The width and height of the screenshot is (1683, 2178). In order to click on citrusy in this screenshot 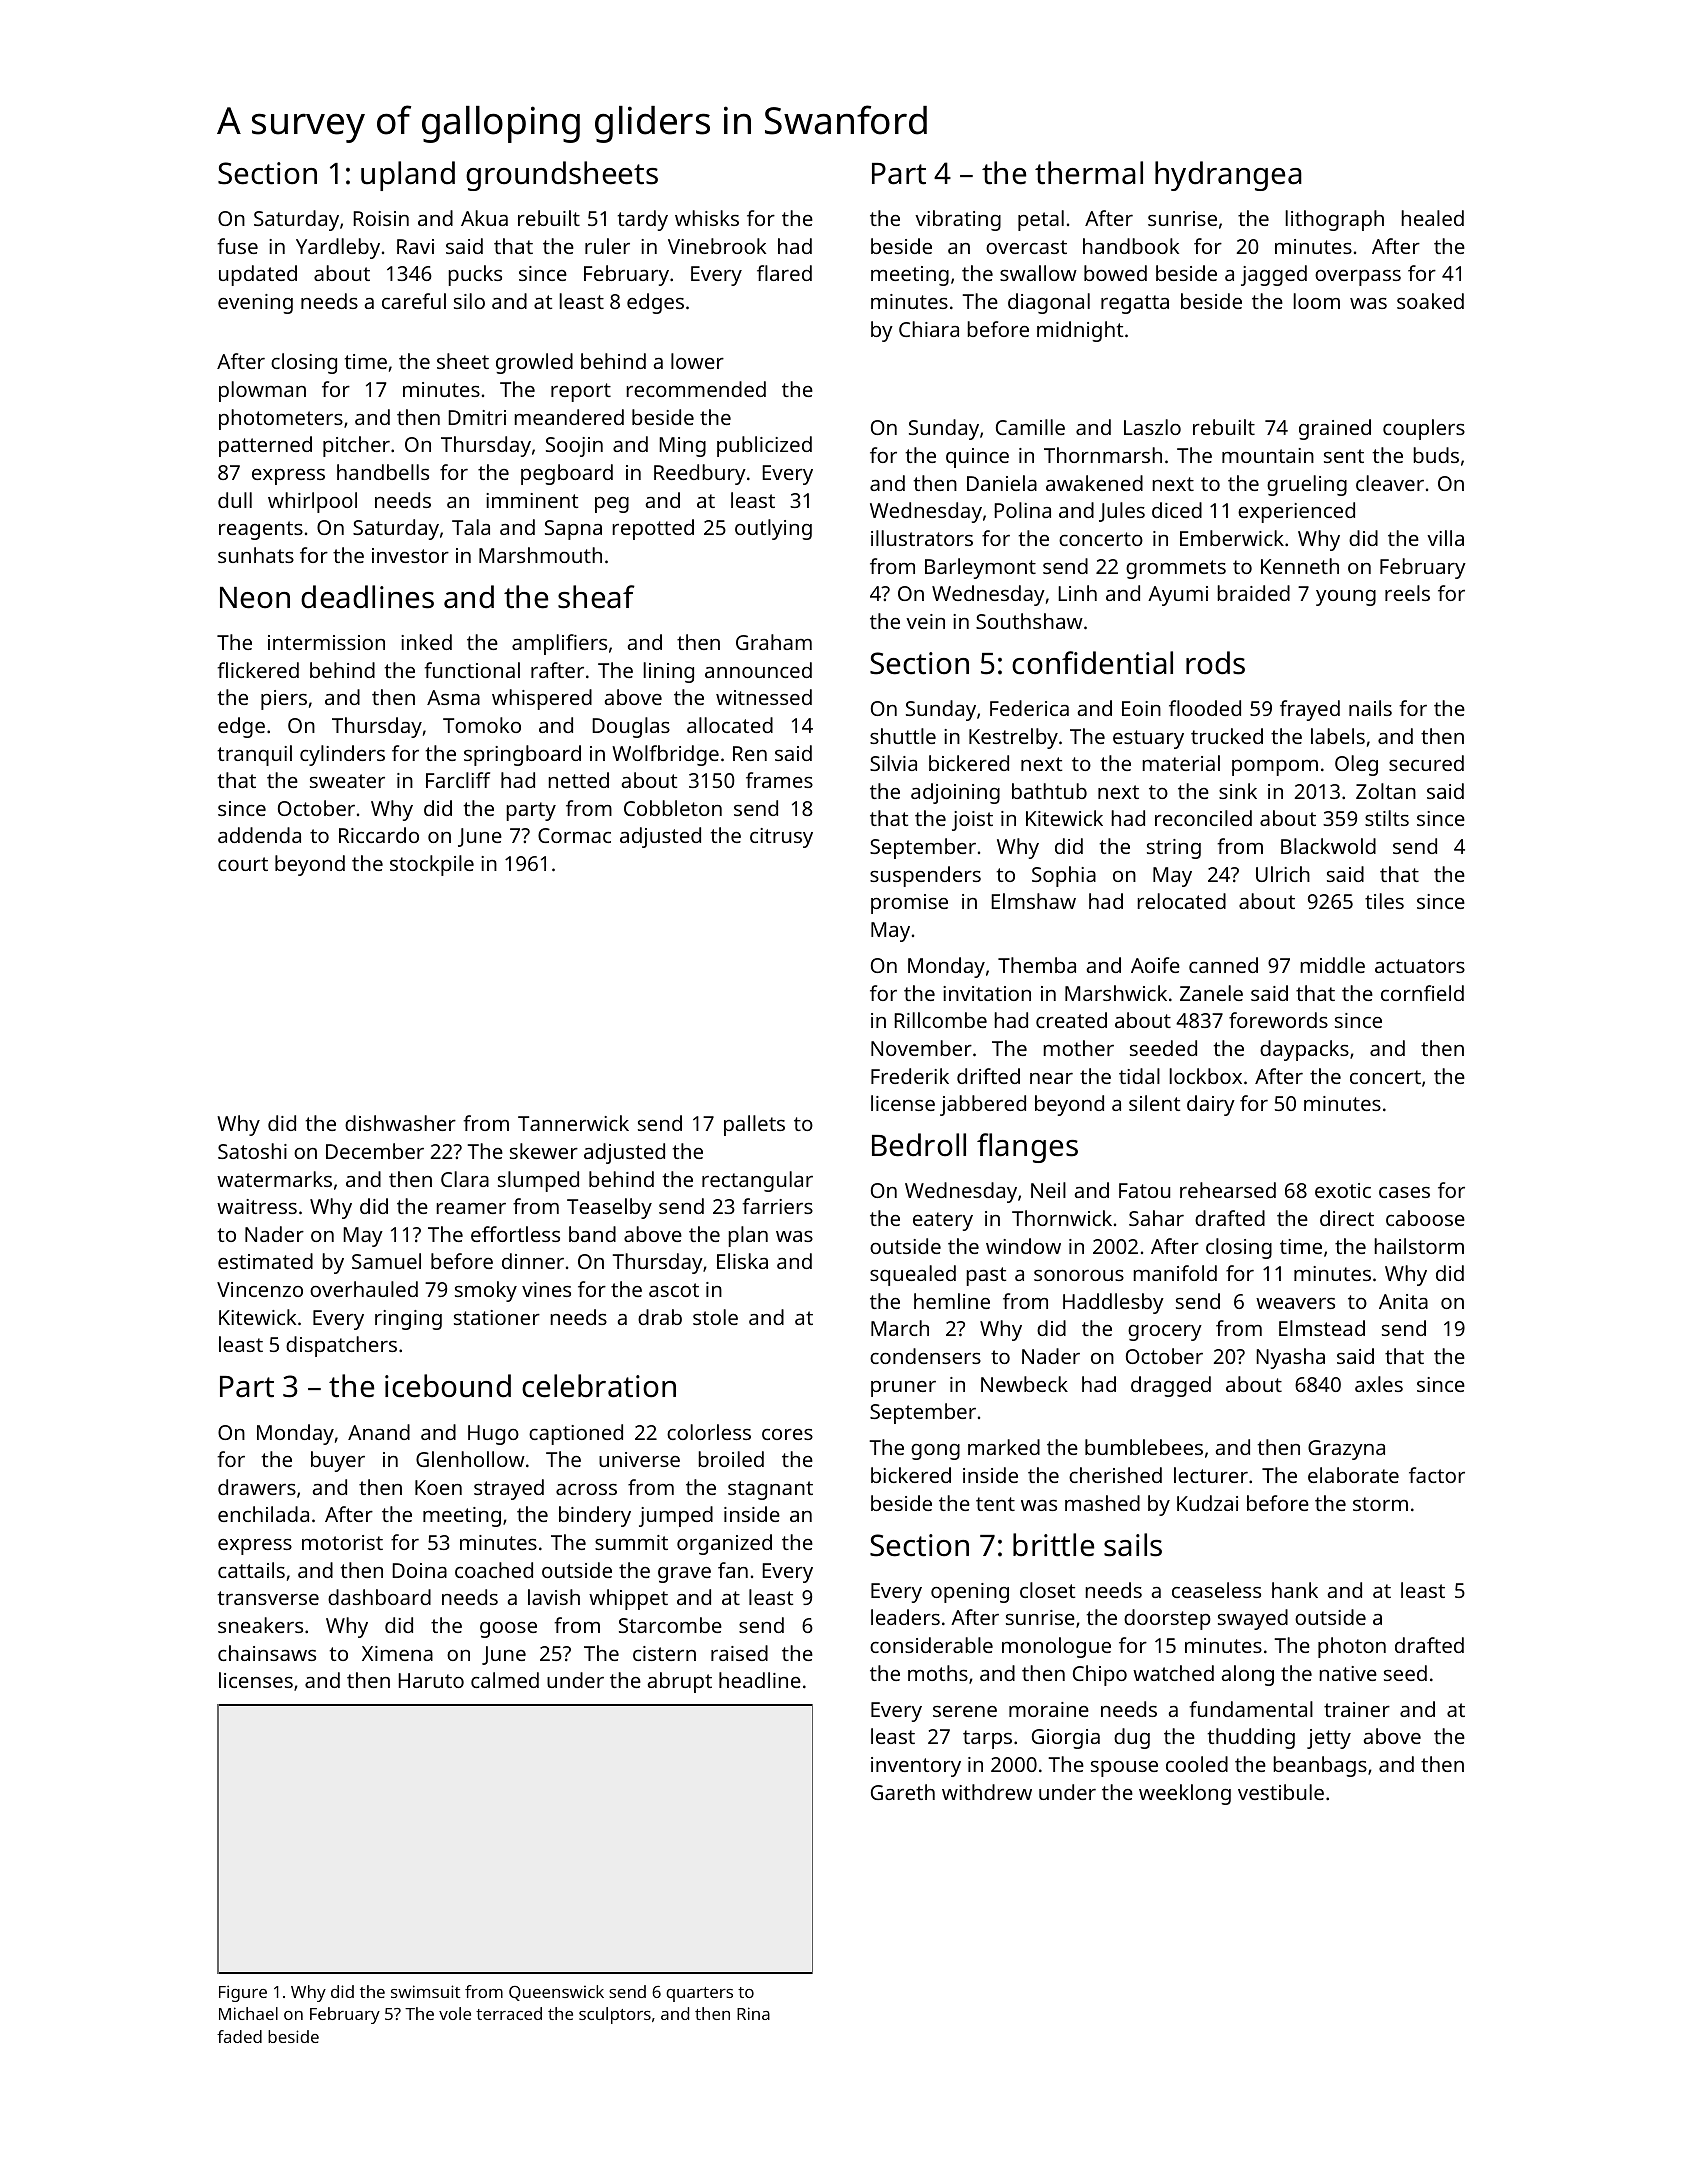, I will do `click(781, 838)`.
